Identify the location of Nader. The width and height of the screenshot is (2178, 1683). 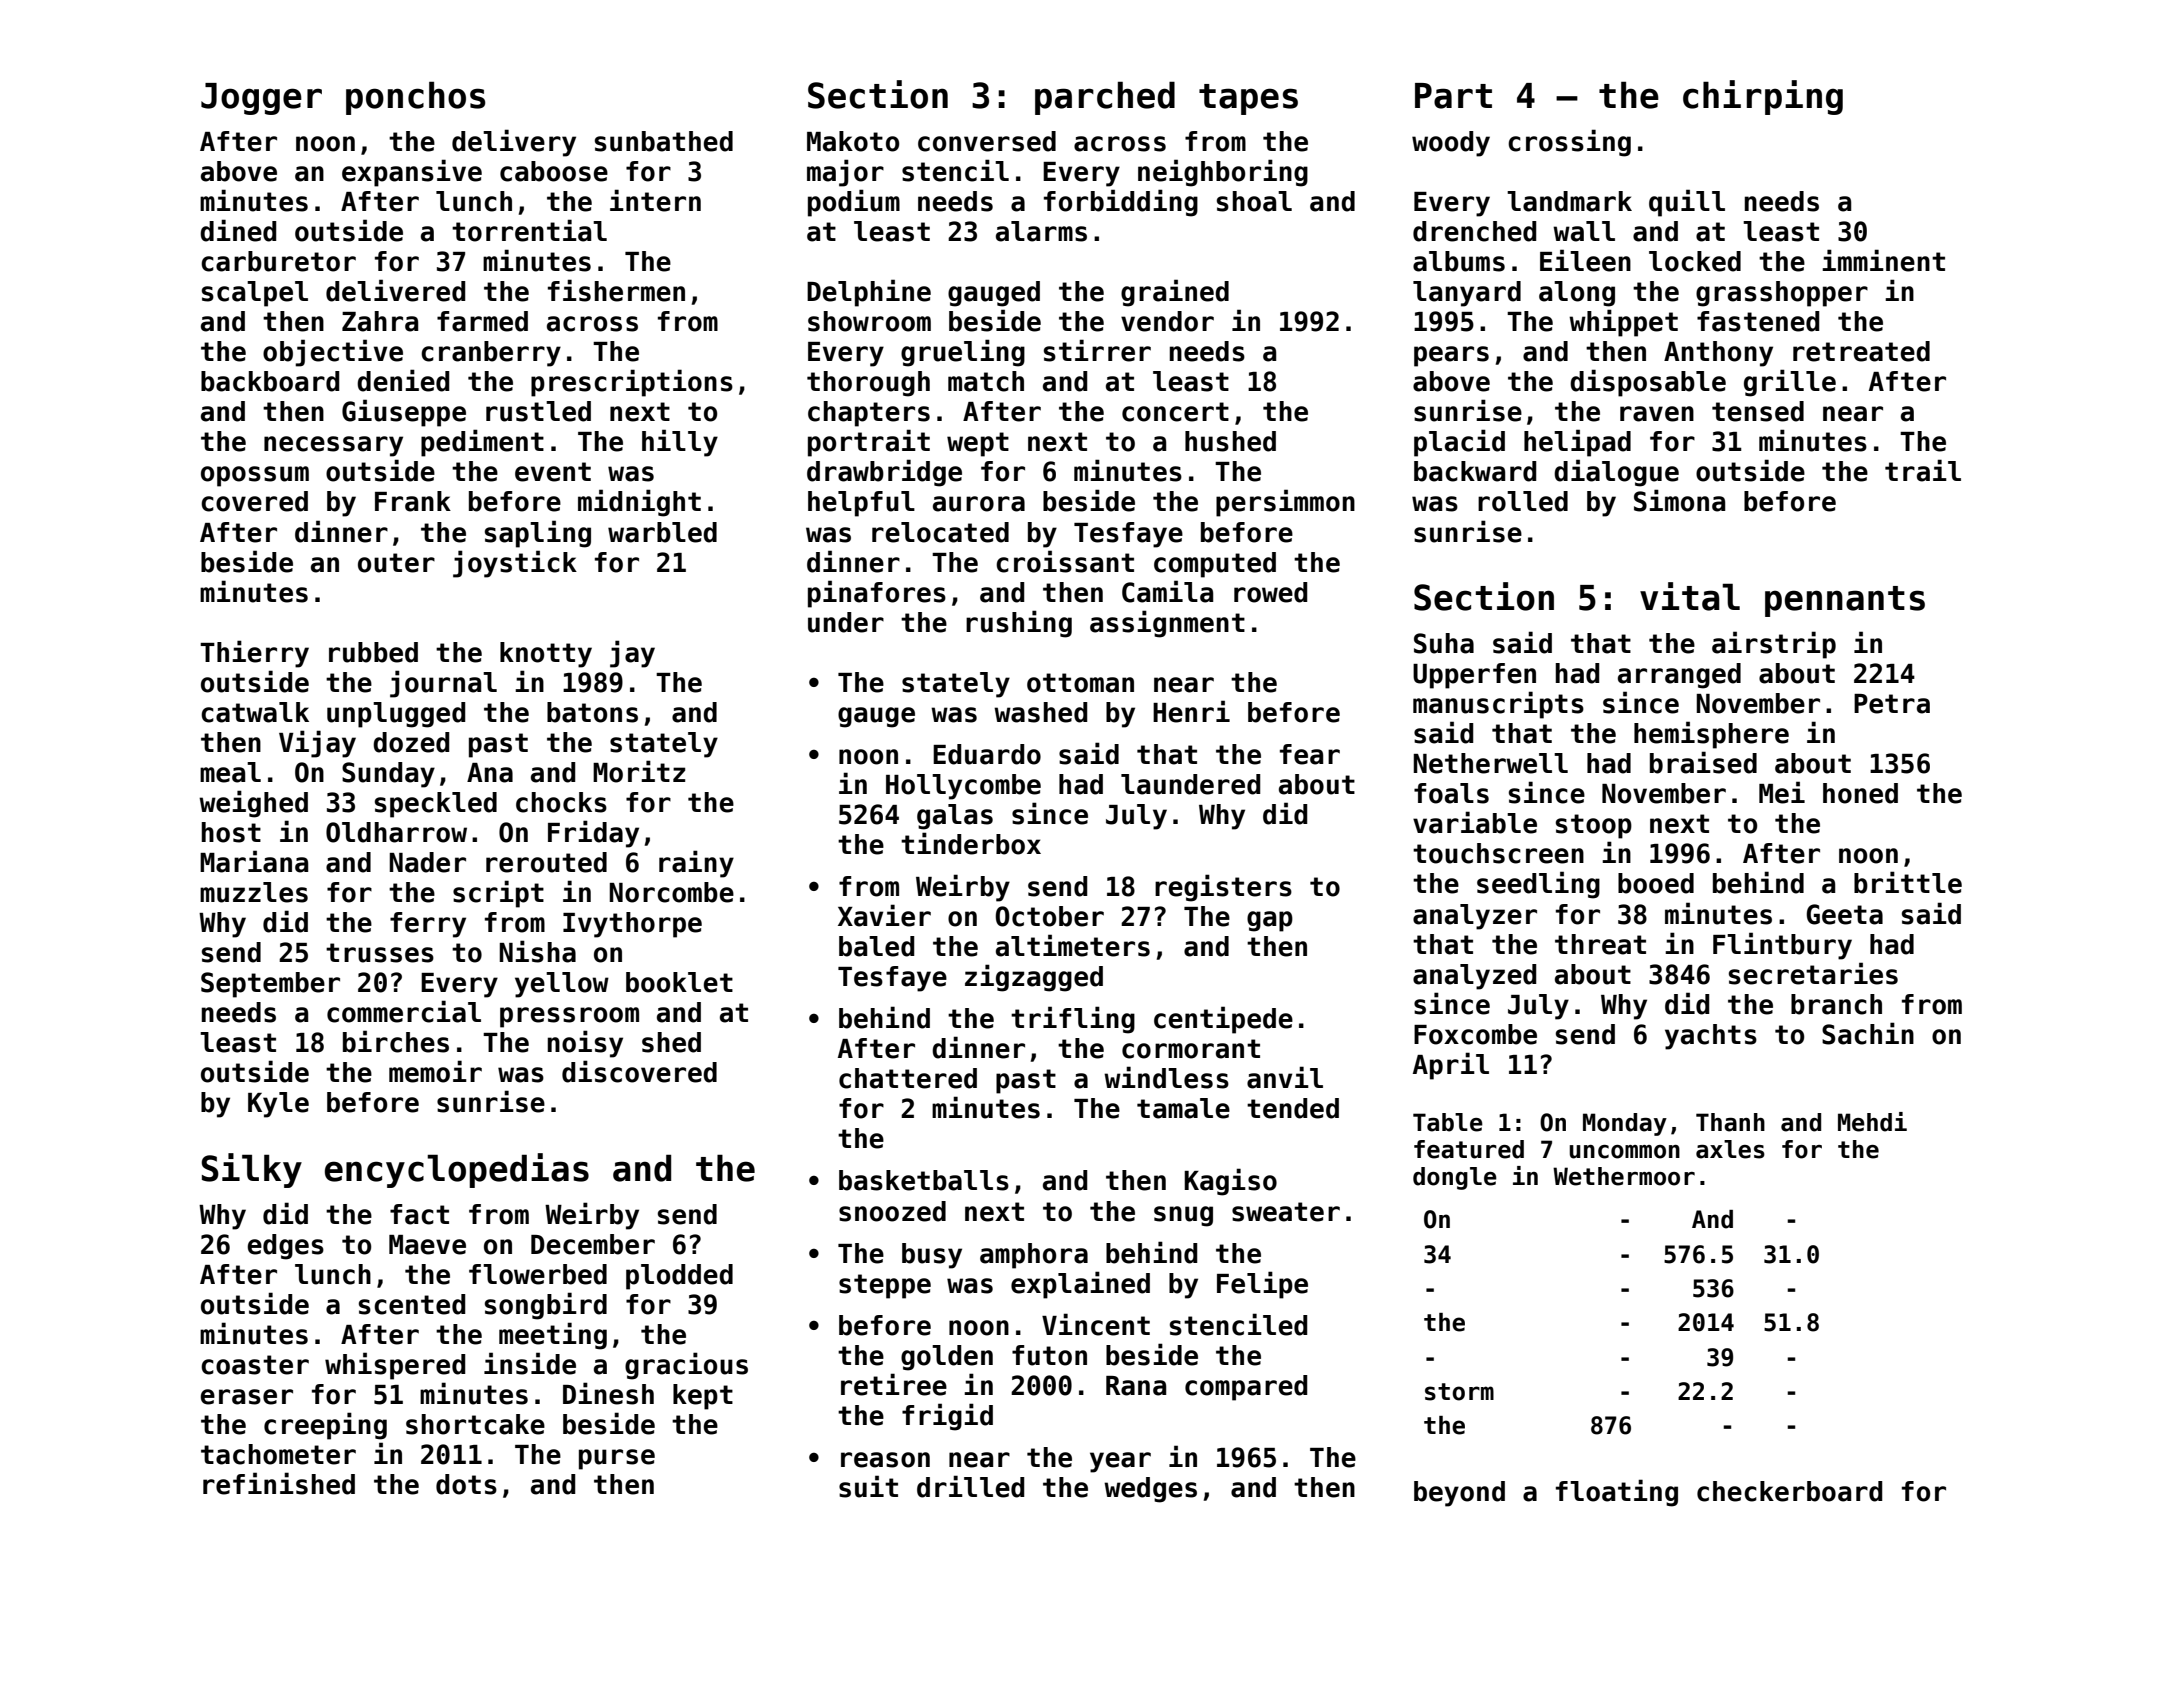
(427, 862).
